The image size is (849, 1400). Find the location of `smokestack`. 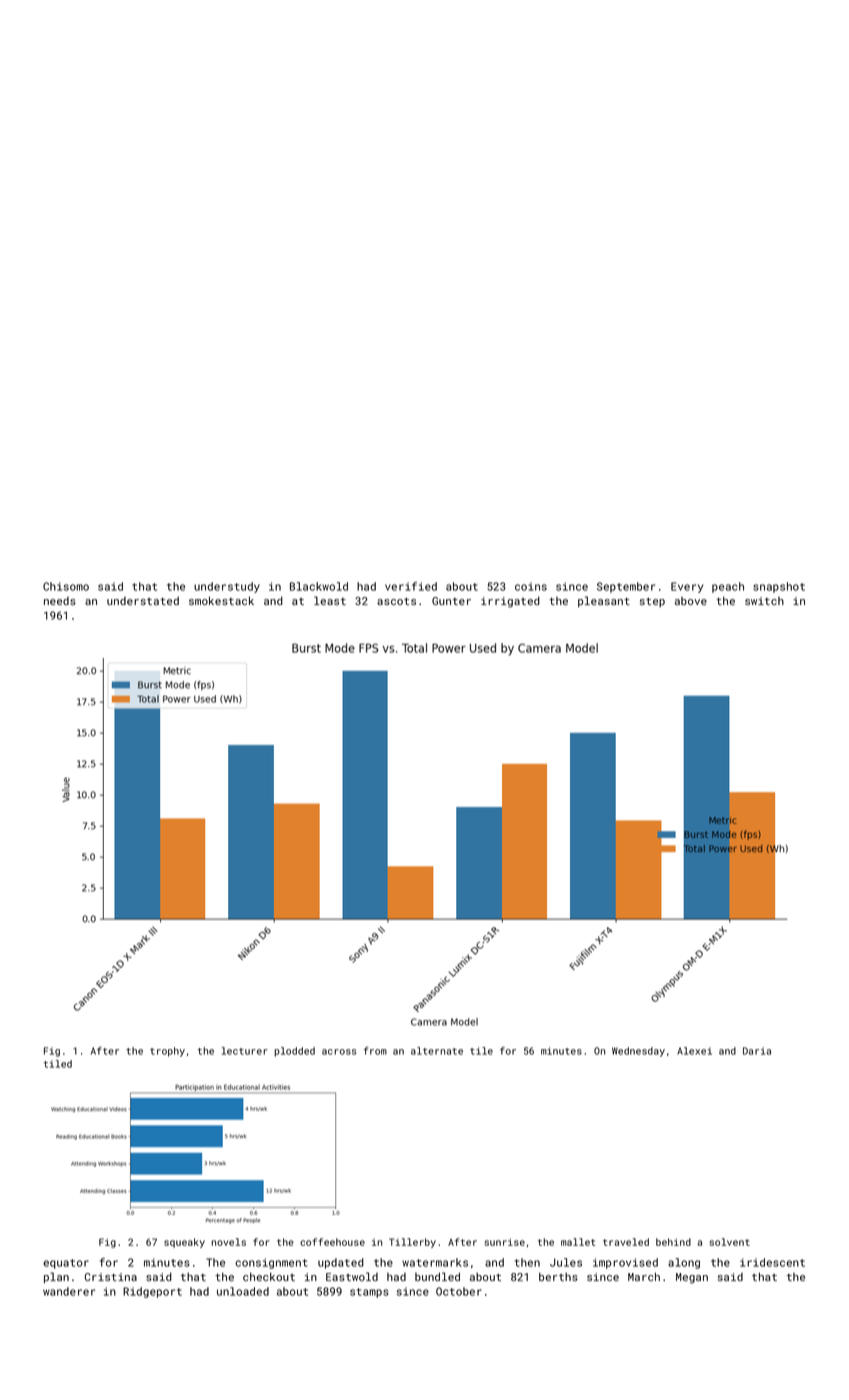

smokestack is located at coordinates (221, 600).
